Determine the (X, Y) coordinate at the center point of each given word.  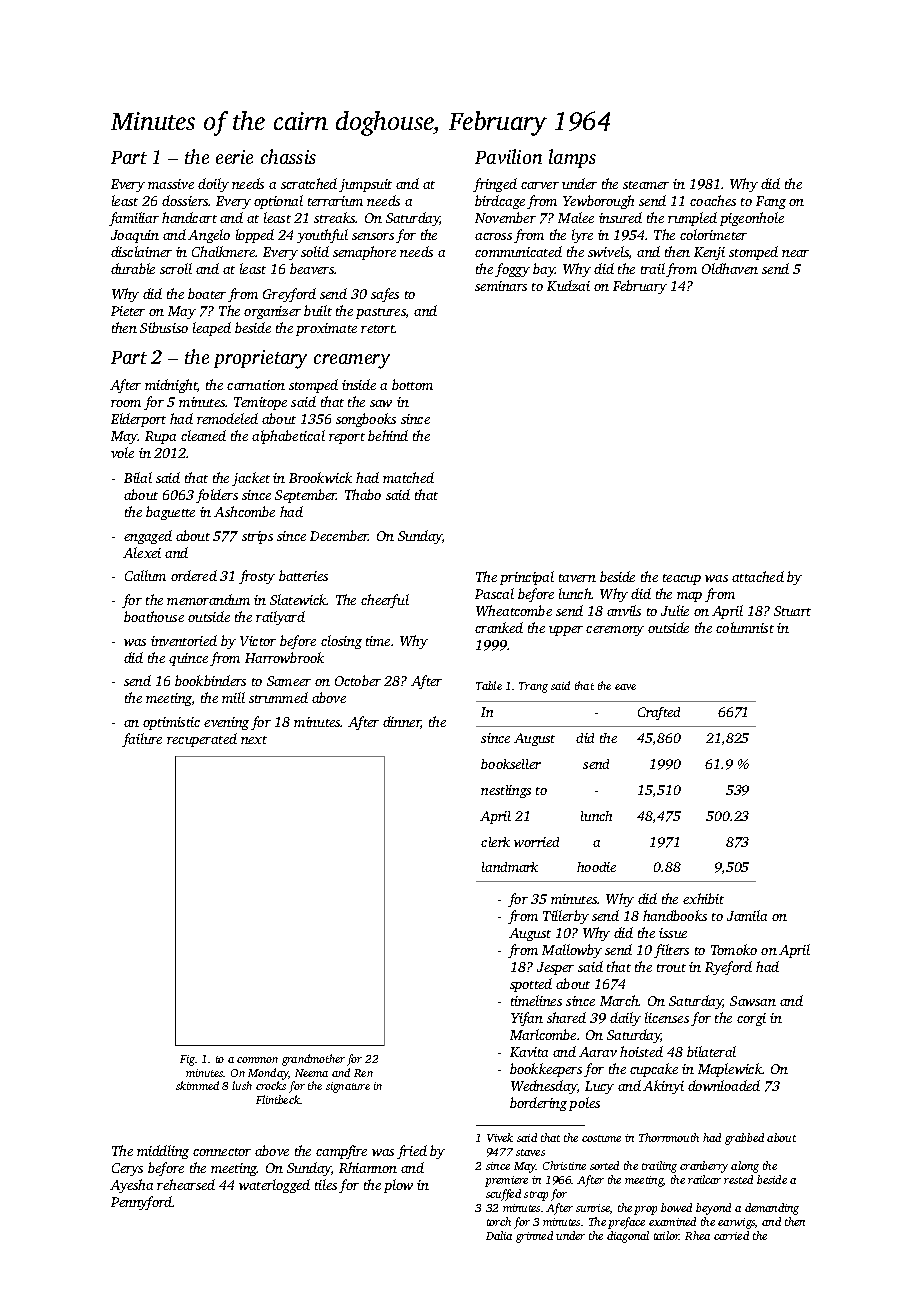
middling (163, 1152)
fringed (495, 185)
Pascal (494, 593)
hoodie (596, 867)
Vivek (500, 1137)
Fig (188, 1060)
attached (758, 576)
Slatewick (298, 599)
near (795, 253)
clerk (495, 842)
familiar (134, 219)
